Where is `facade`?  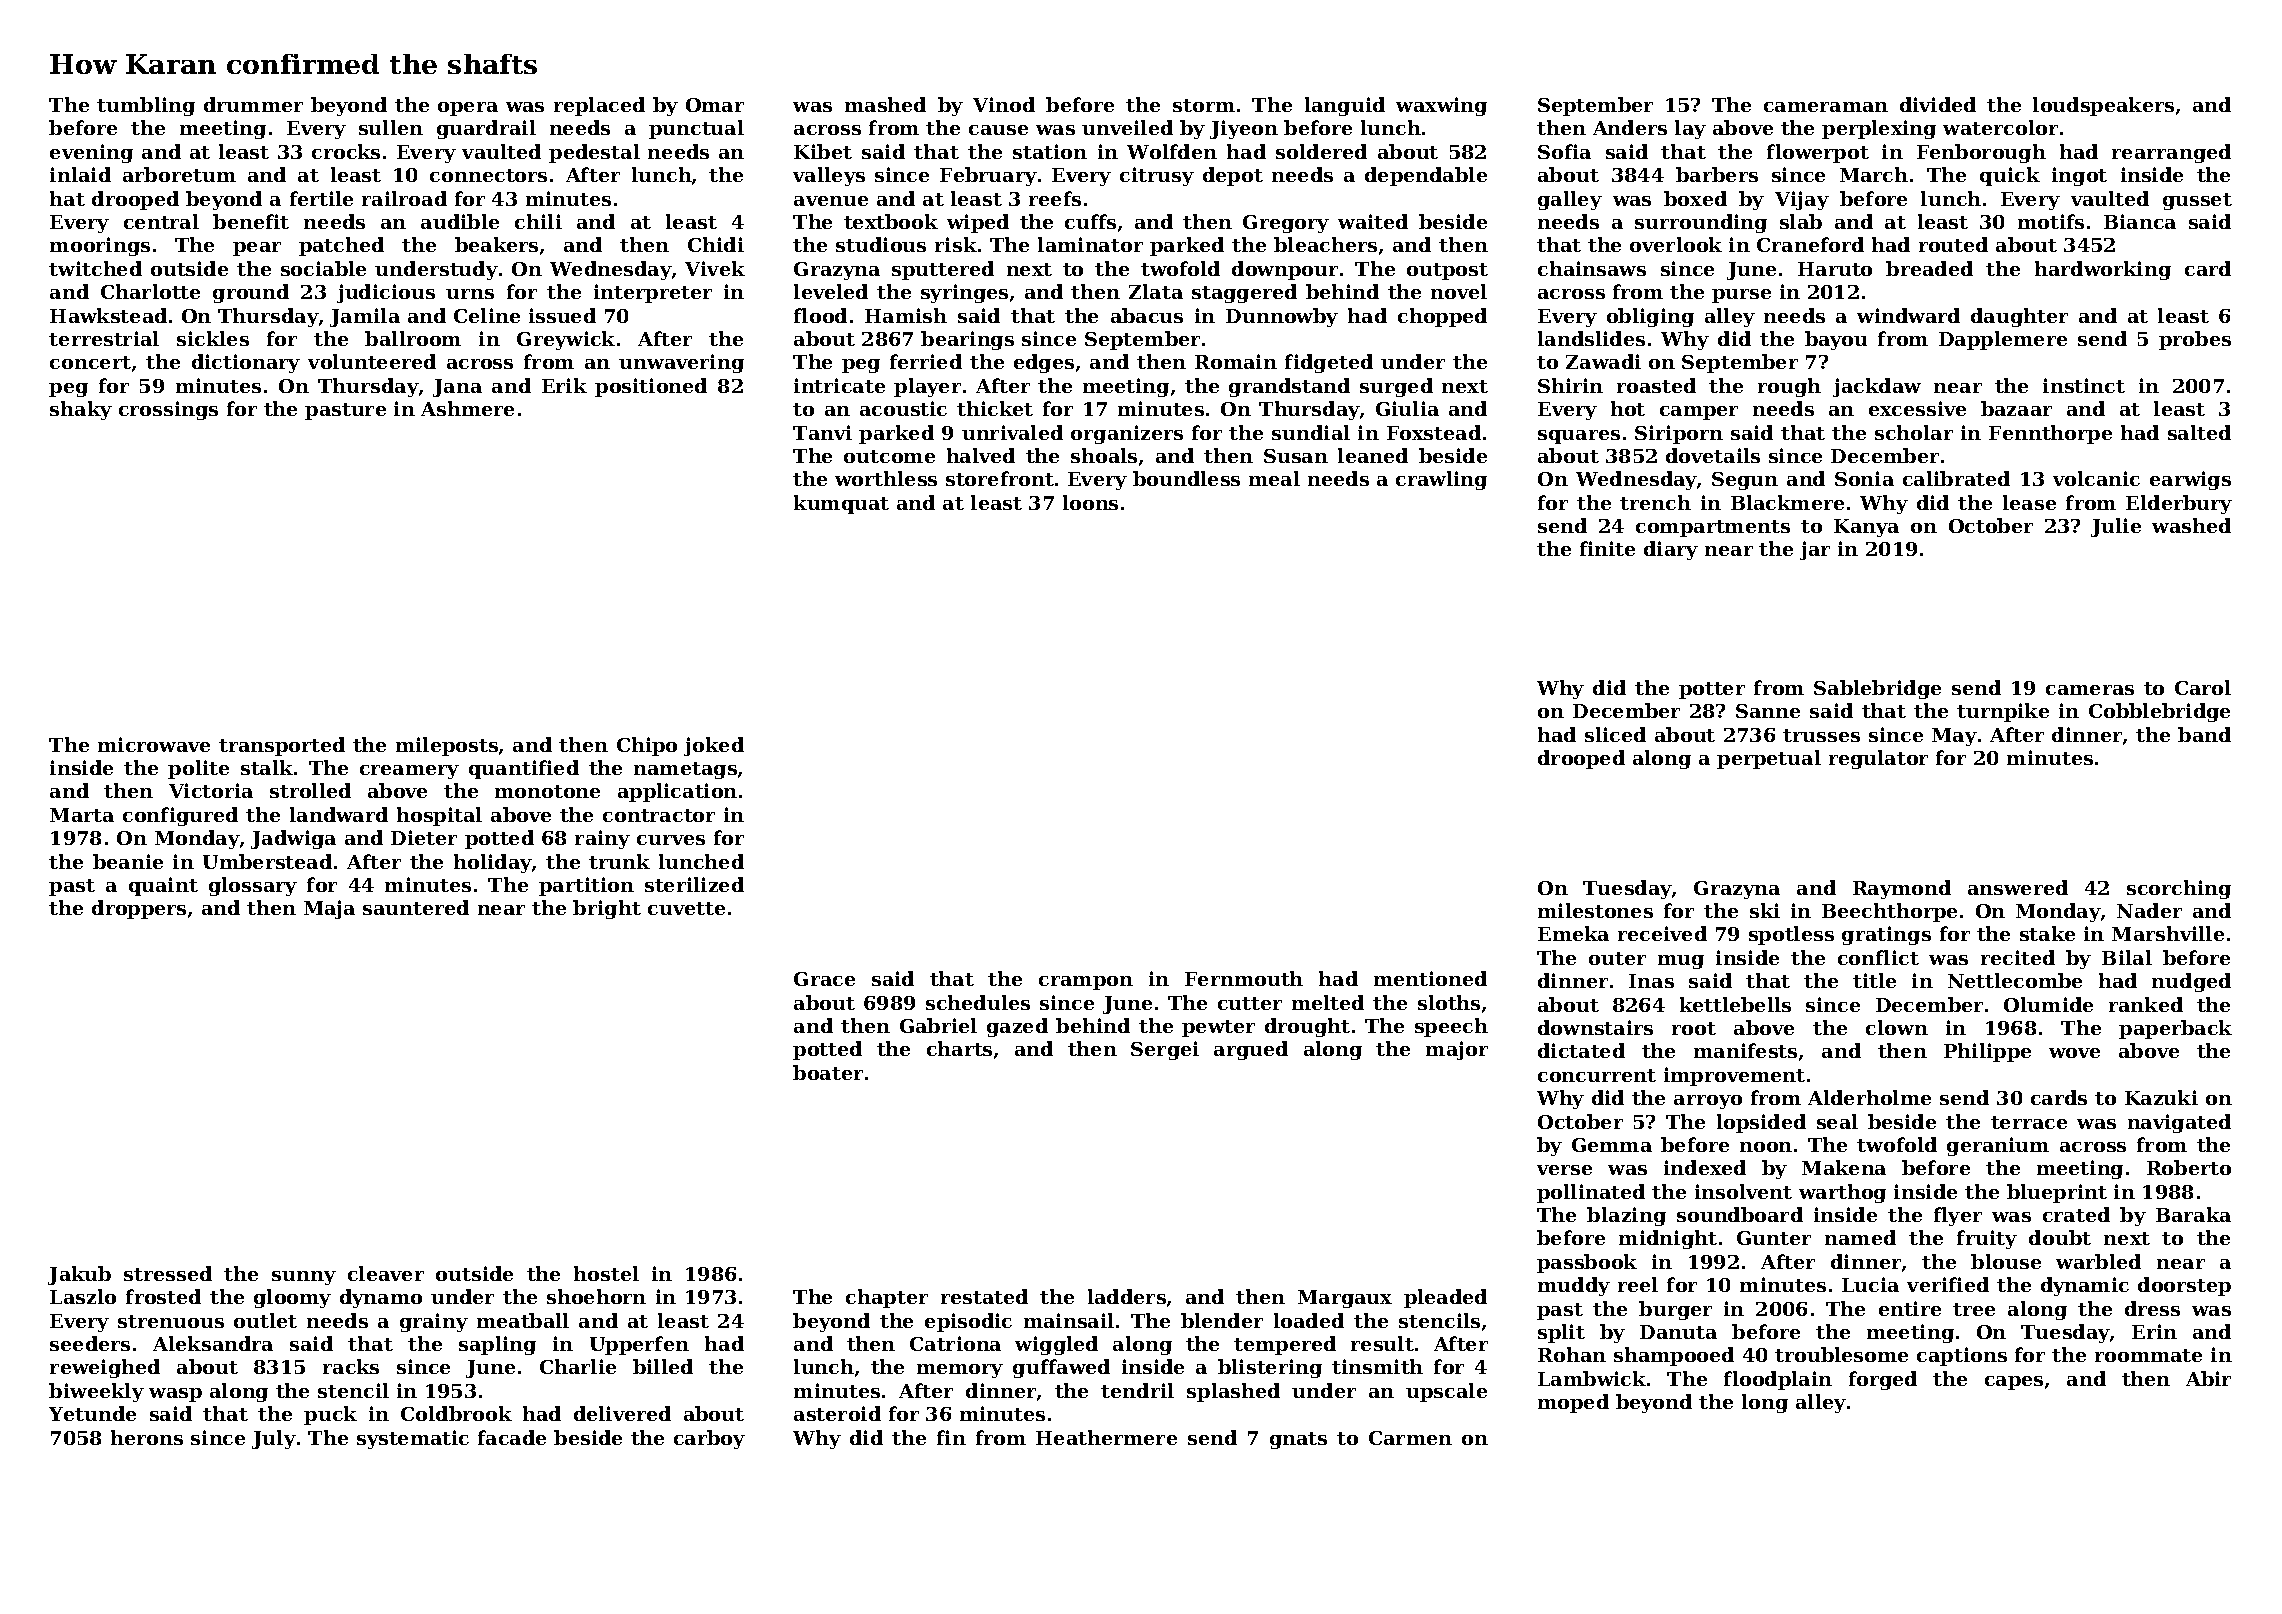
facade is located at coordinates (512, 1437).
